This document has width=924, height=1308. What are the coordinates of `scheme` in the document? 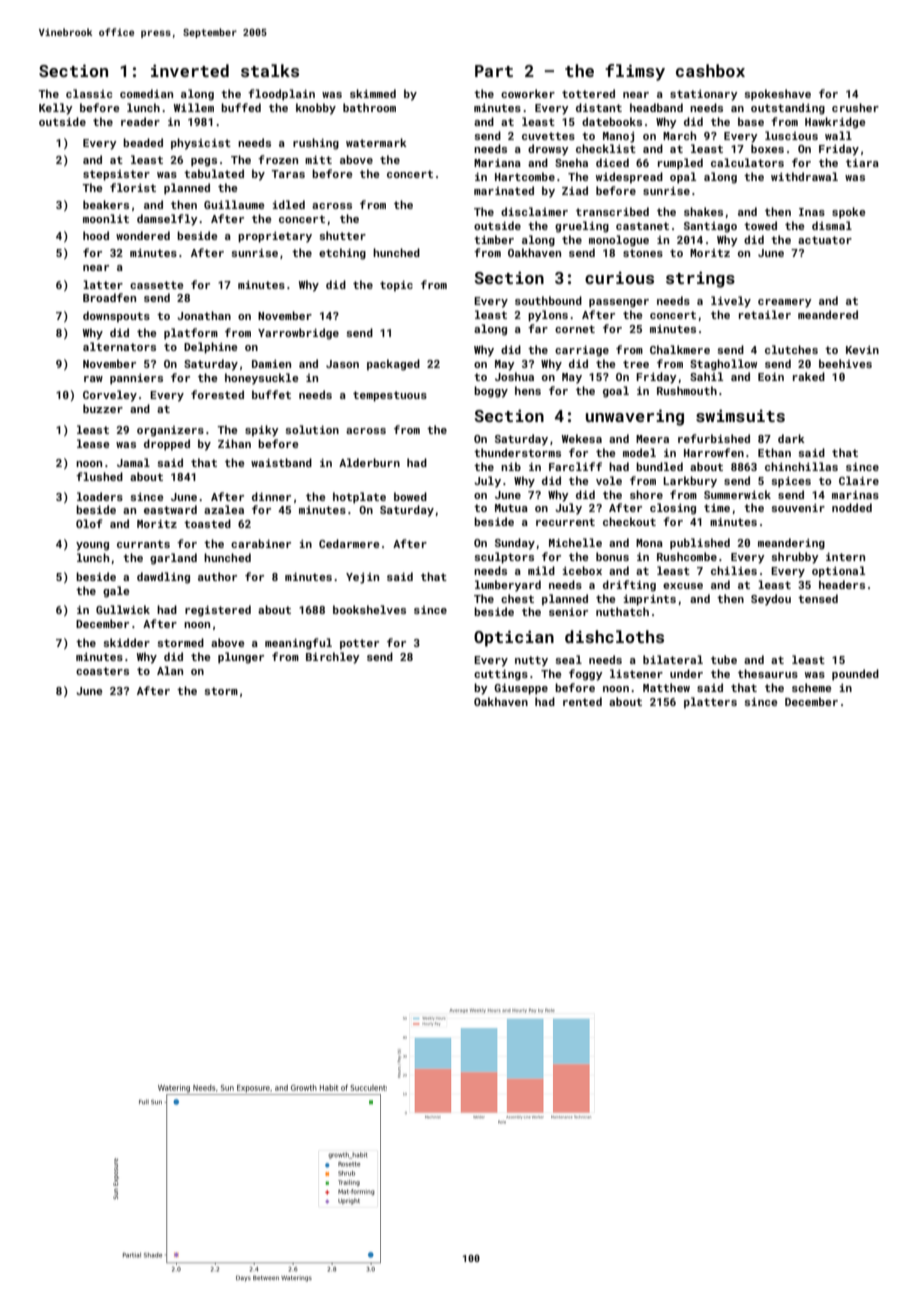 It's located at (812, 687).
